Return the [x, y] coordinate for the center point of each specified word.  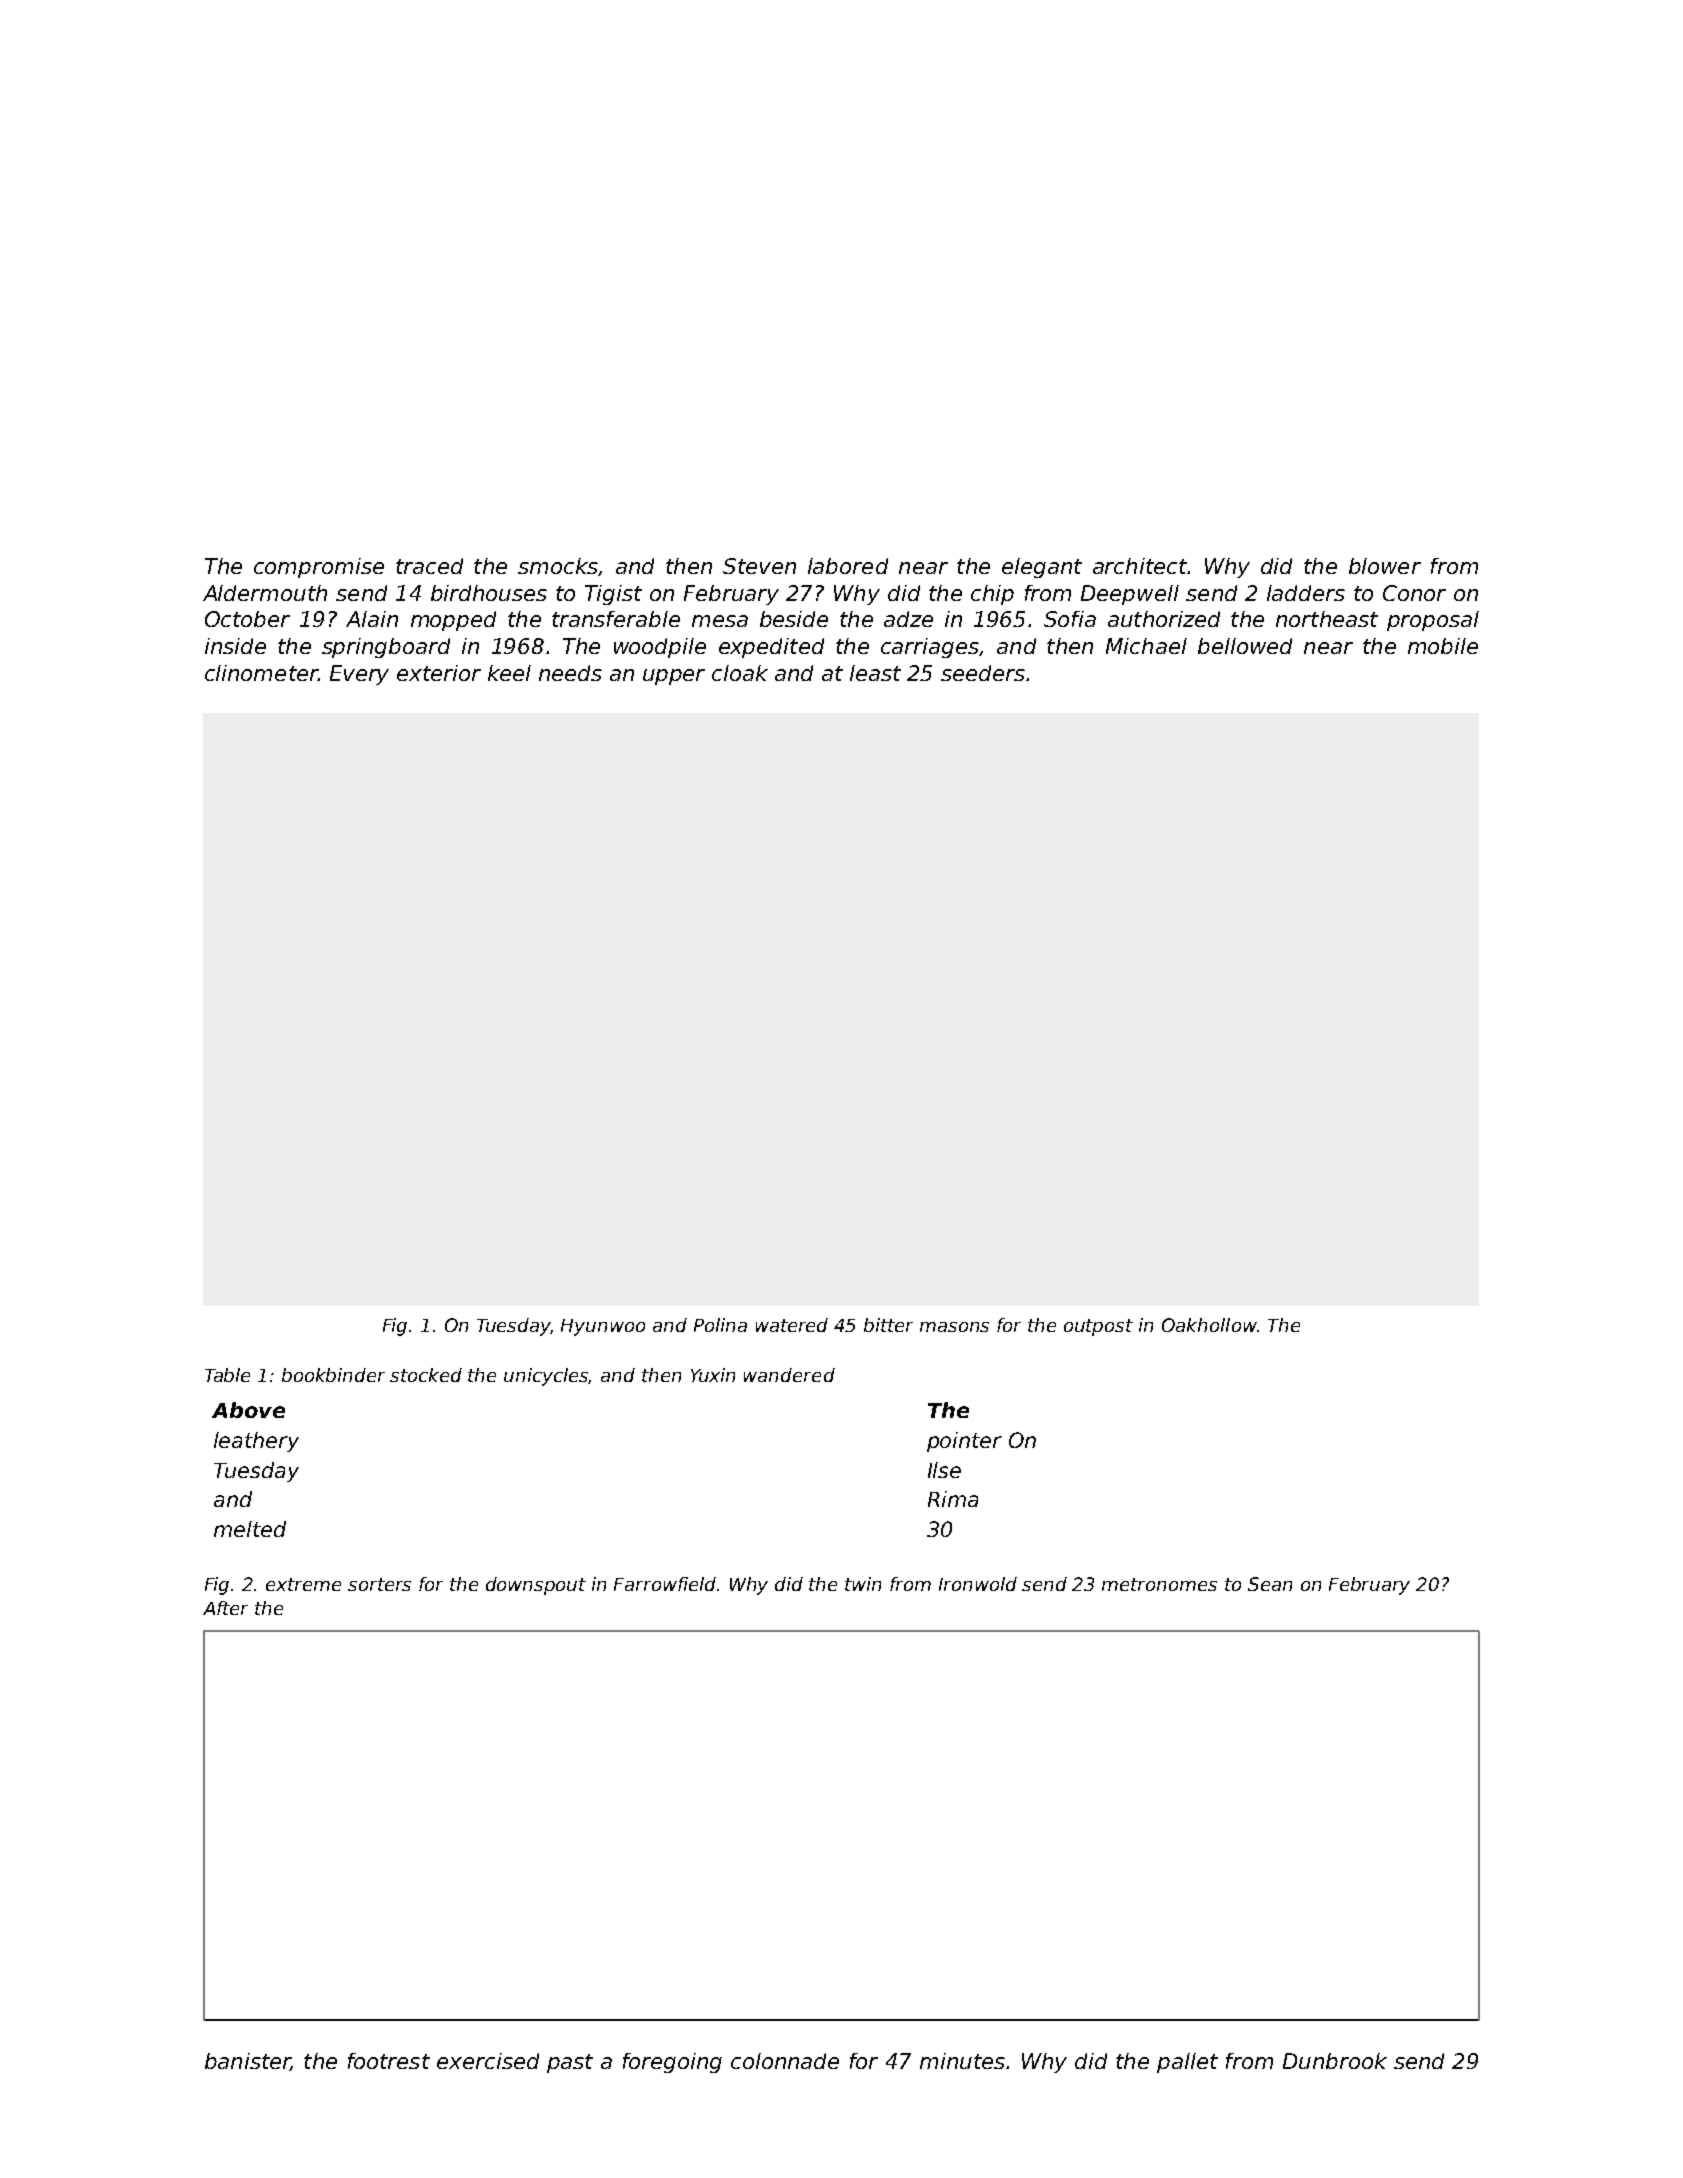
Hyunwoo [603, 1327]
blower [1385, 566]
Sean [1270, 1584]
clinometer [261, 673]
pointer [964, 1442]
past [570, 2063]
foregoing [672, 2063]
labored [848, 566]
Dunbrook [1335, 2061]
